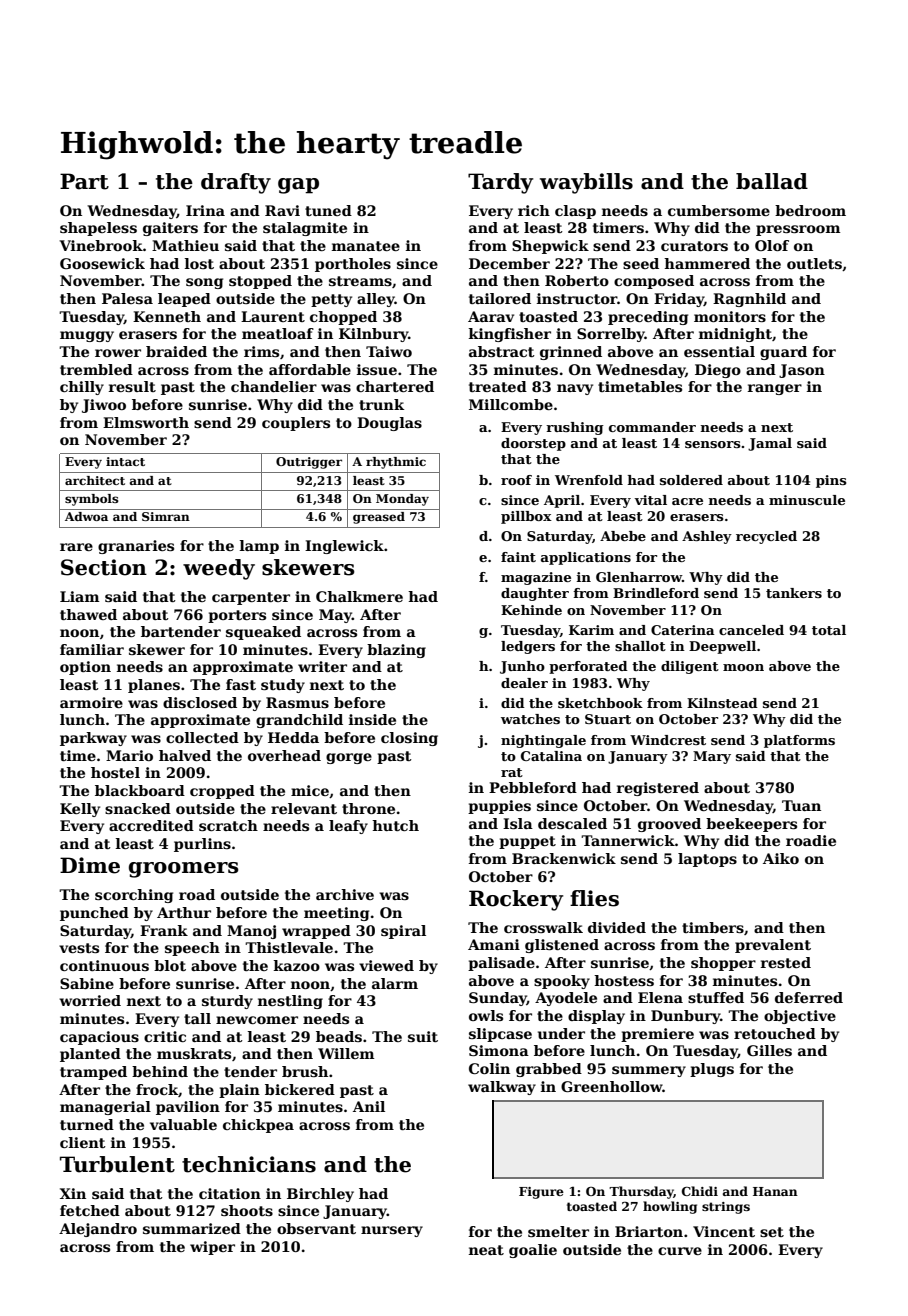  Describe the element at coordinates (236, 183) in the screenshot. I see `drafty` at that location.
